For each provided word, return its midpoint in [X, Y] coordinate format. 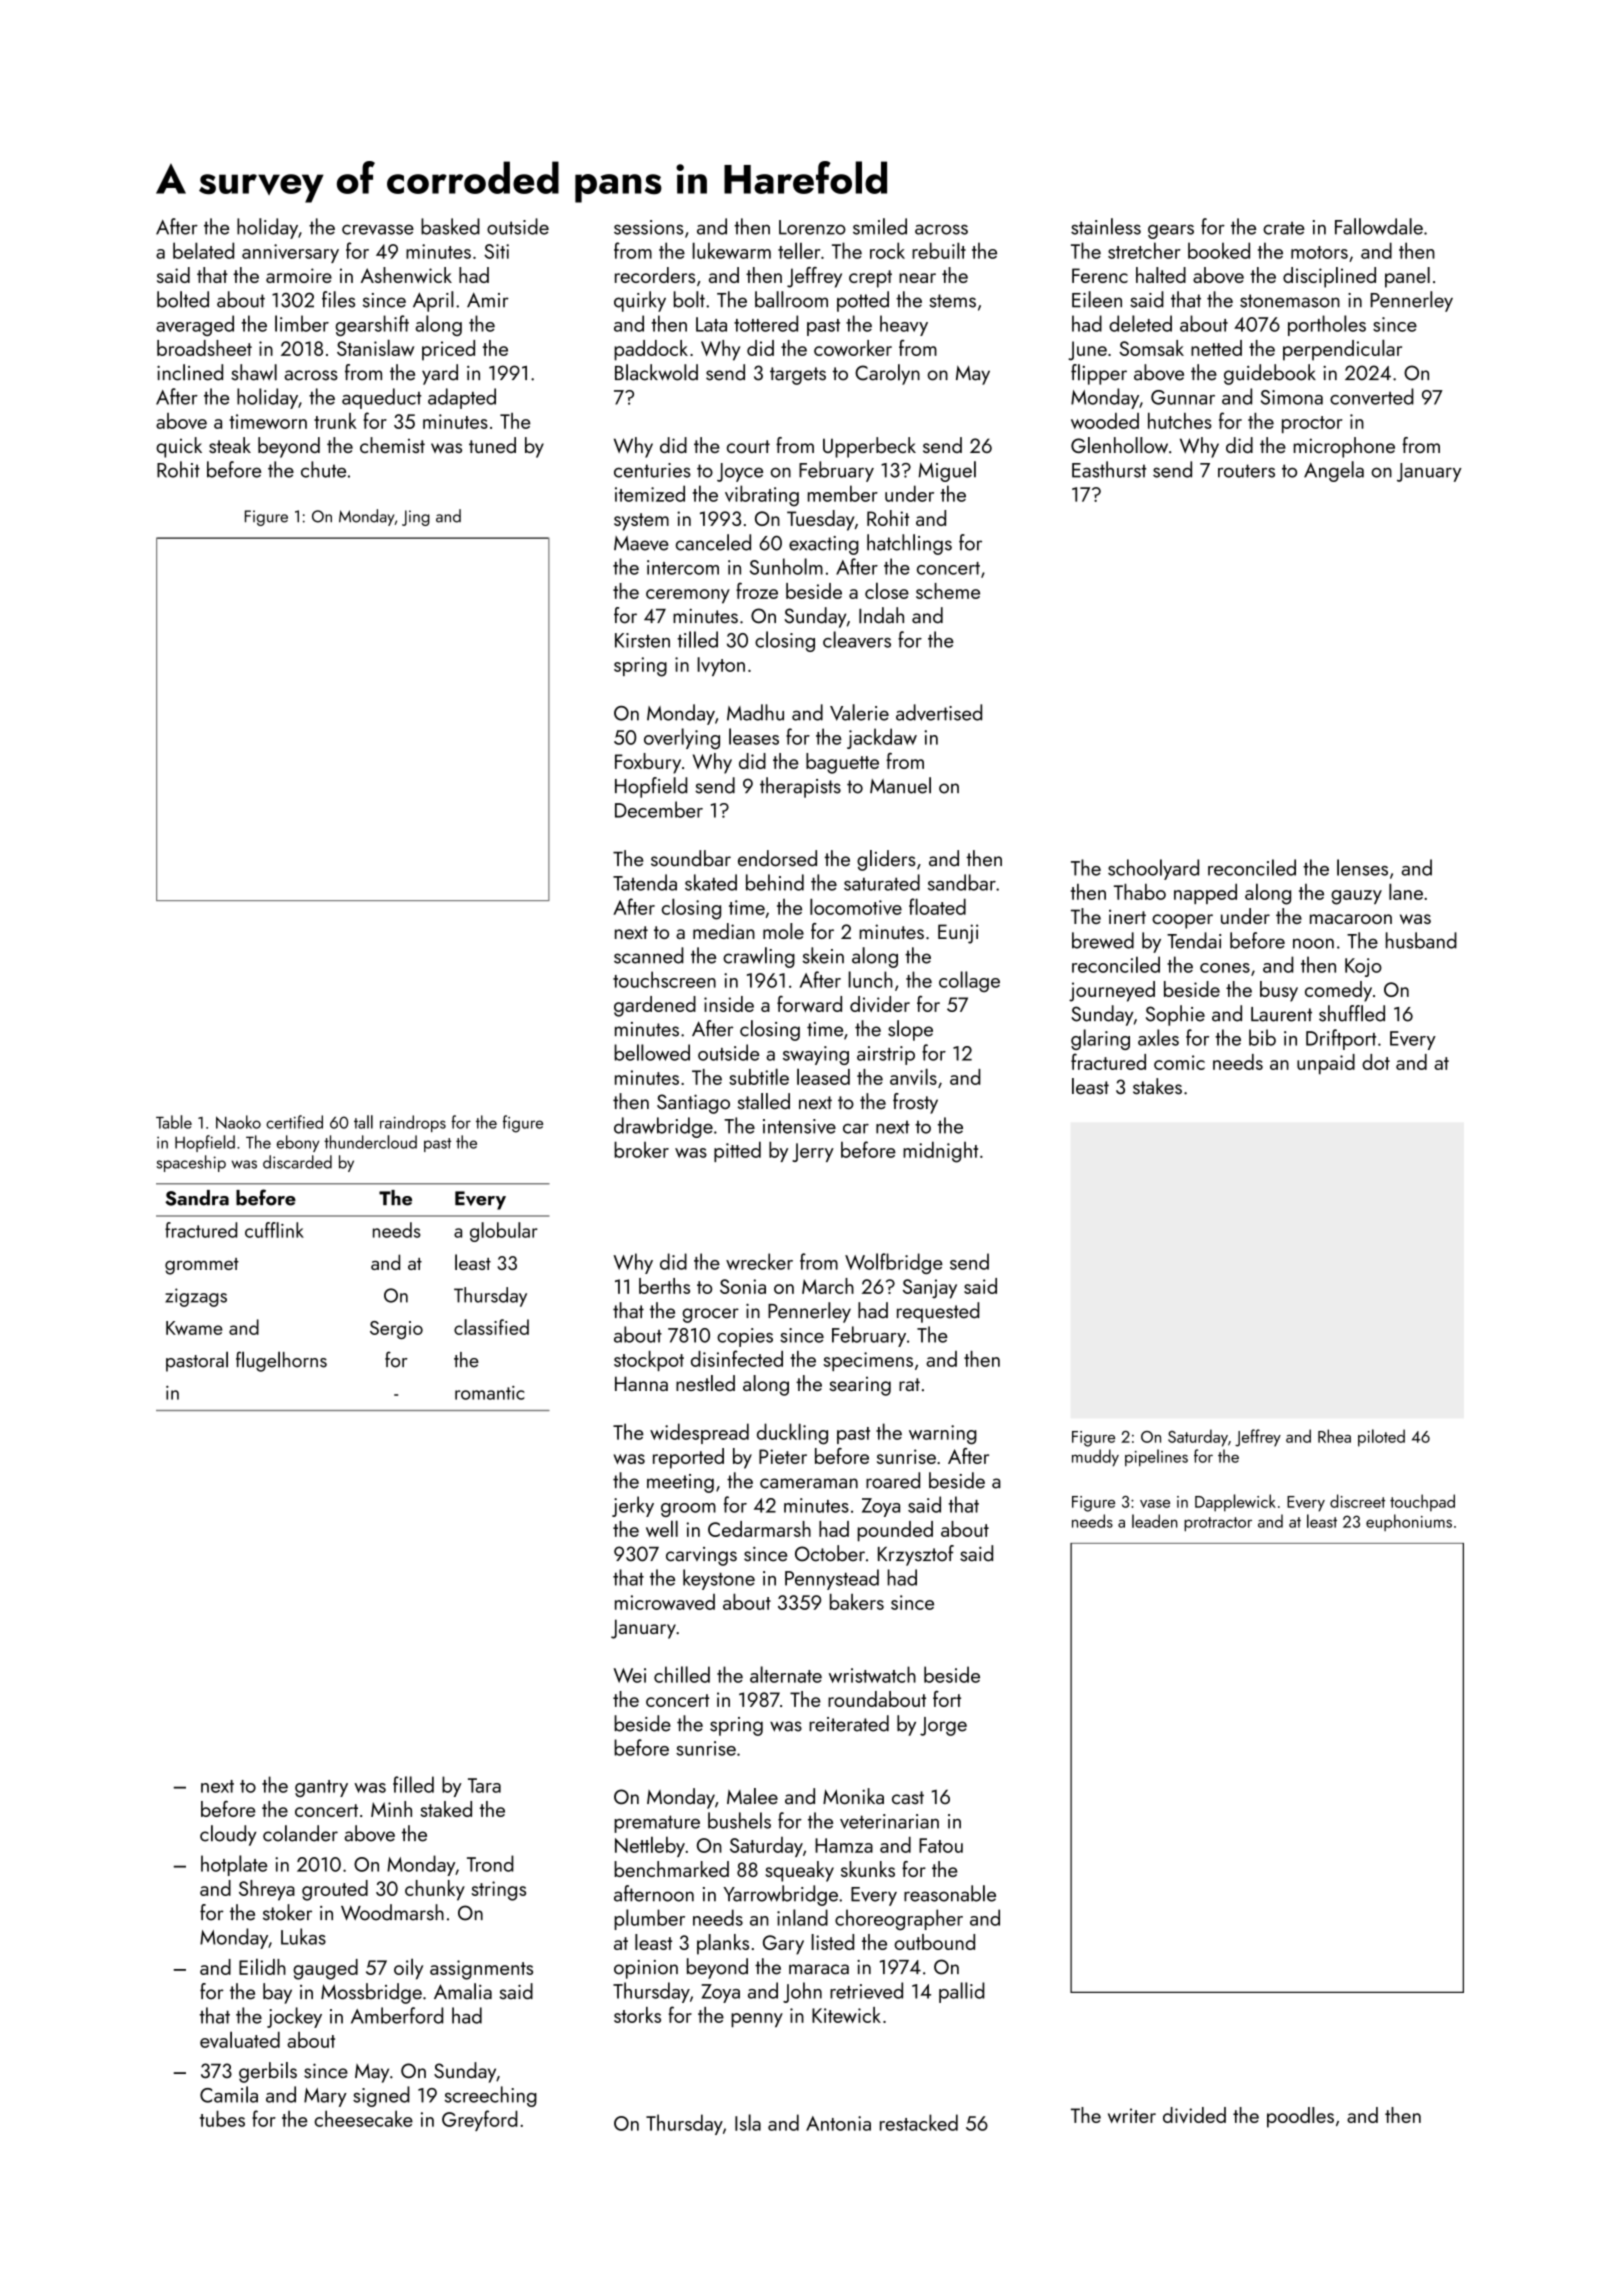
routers [1246, 471]
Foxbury [648, 763]
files [338, 299]
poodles [1300, 2117]
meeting [680, 1483]
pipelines [1156, 1458]
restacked [919, 2122]
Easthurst [1109, 469]
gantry [321, 1788]
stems [952, 301]
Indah [881, 615]
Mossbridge [371, 1993]
